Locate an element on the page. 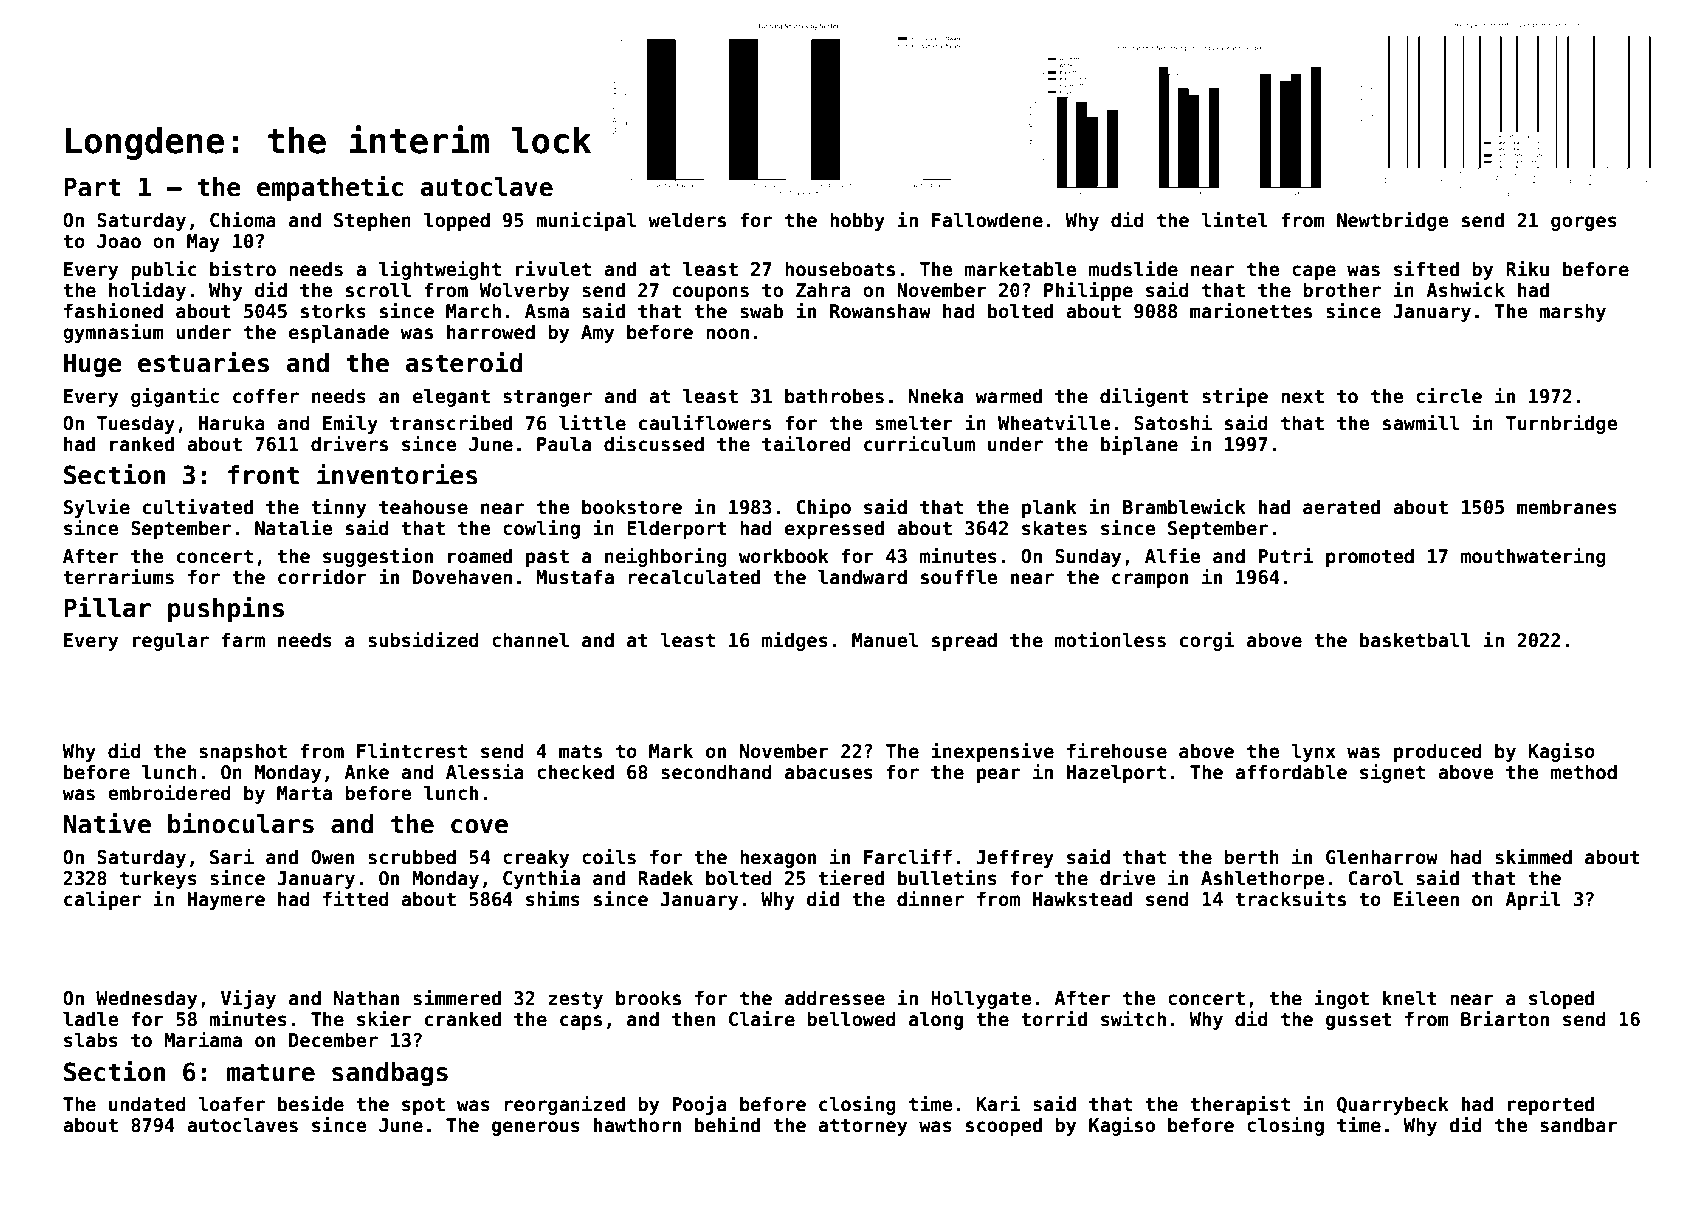  hawthorn is located at coordinates (637, 1125).
